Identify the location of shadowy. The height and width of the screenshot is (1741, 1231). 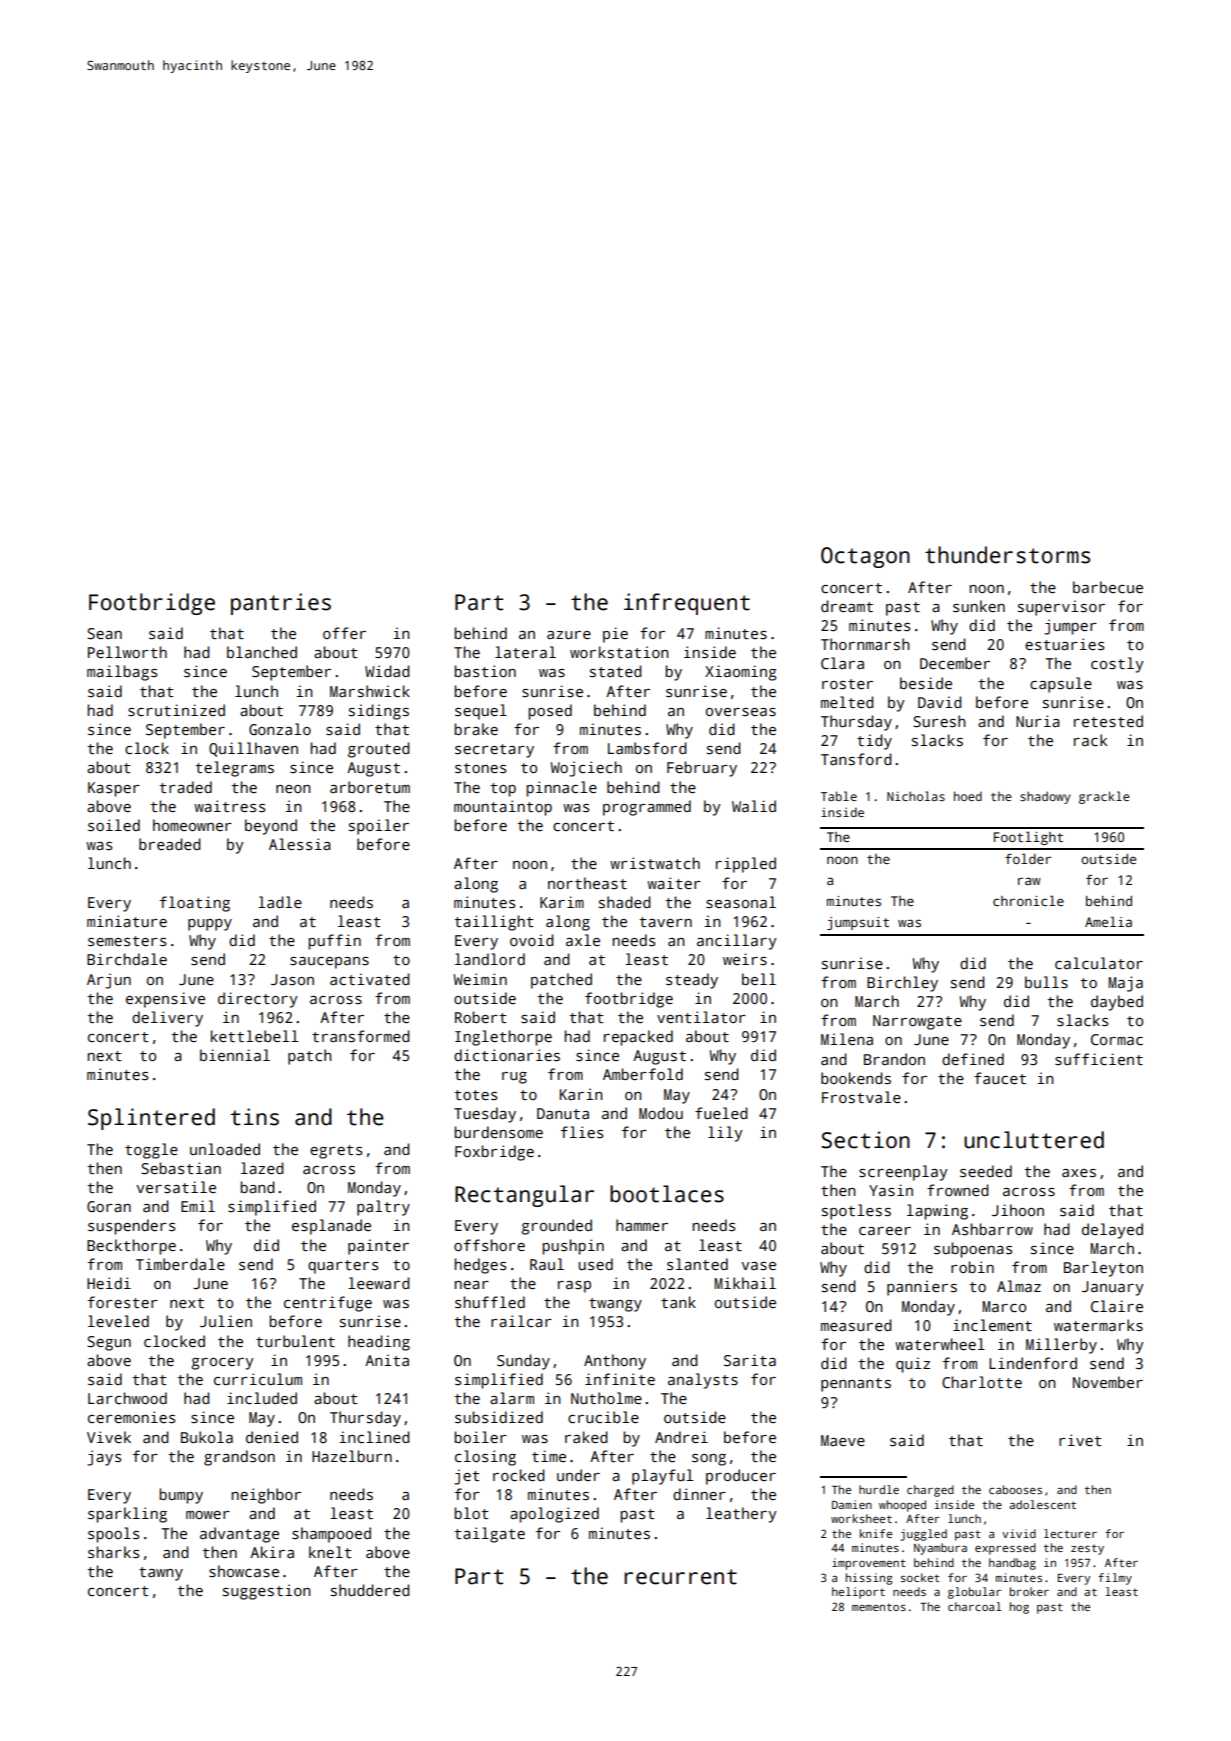
(1045, 797).
